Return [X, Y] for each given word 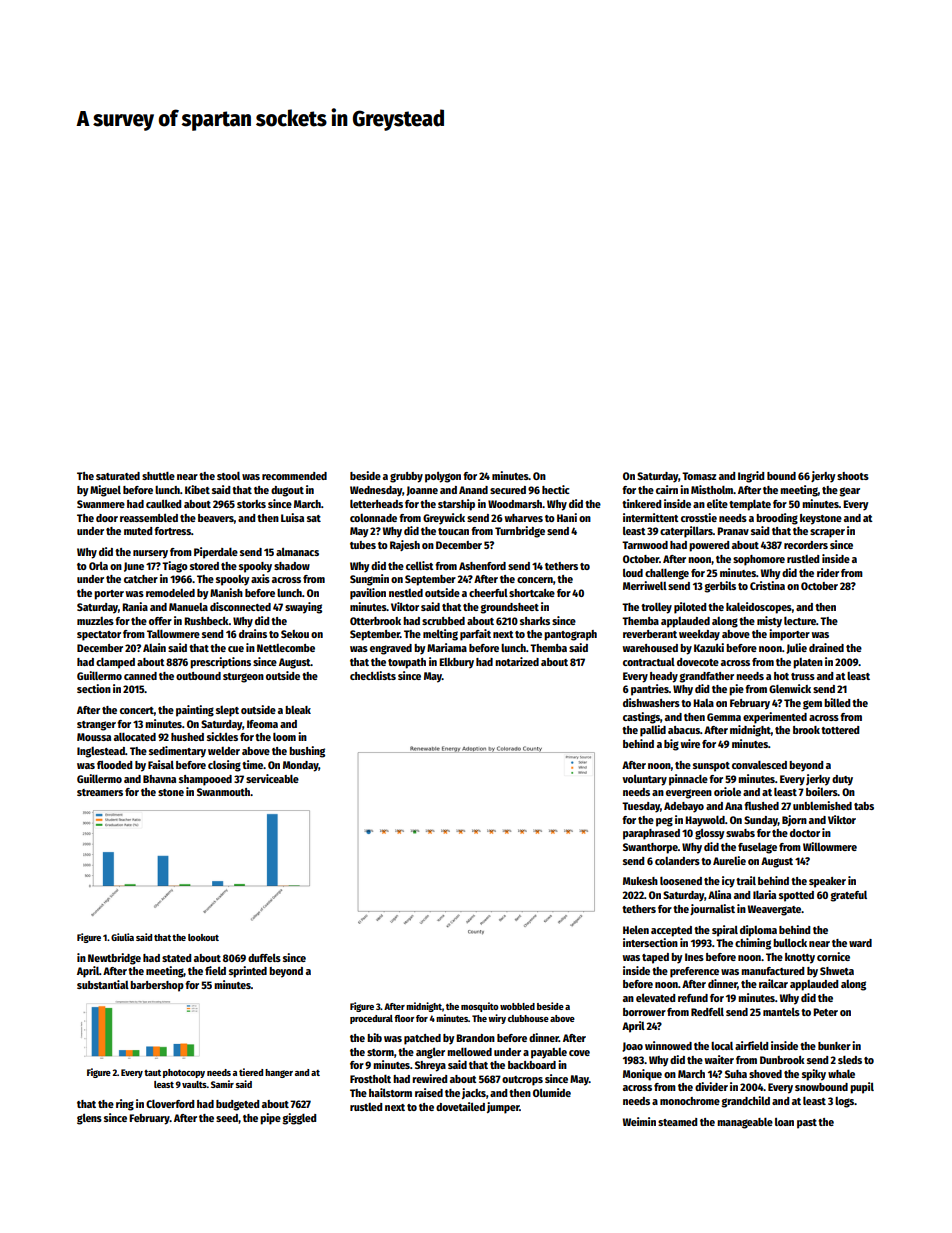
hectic [556, 489]
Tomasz [699, 476]
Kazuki [709, 647]
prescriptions [220, 663]
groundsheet [510, 608]
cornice [833, 956]
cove [579, 1053]
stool [228, 476]
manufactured [772, 971]
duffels [264, 958]
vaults [194, 1084]
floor [404, 1018]
